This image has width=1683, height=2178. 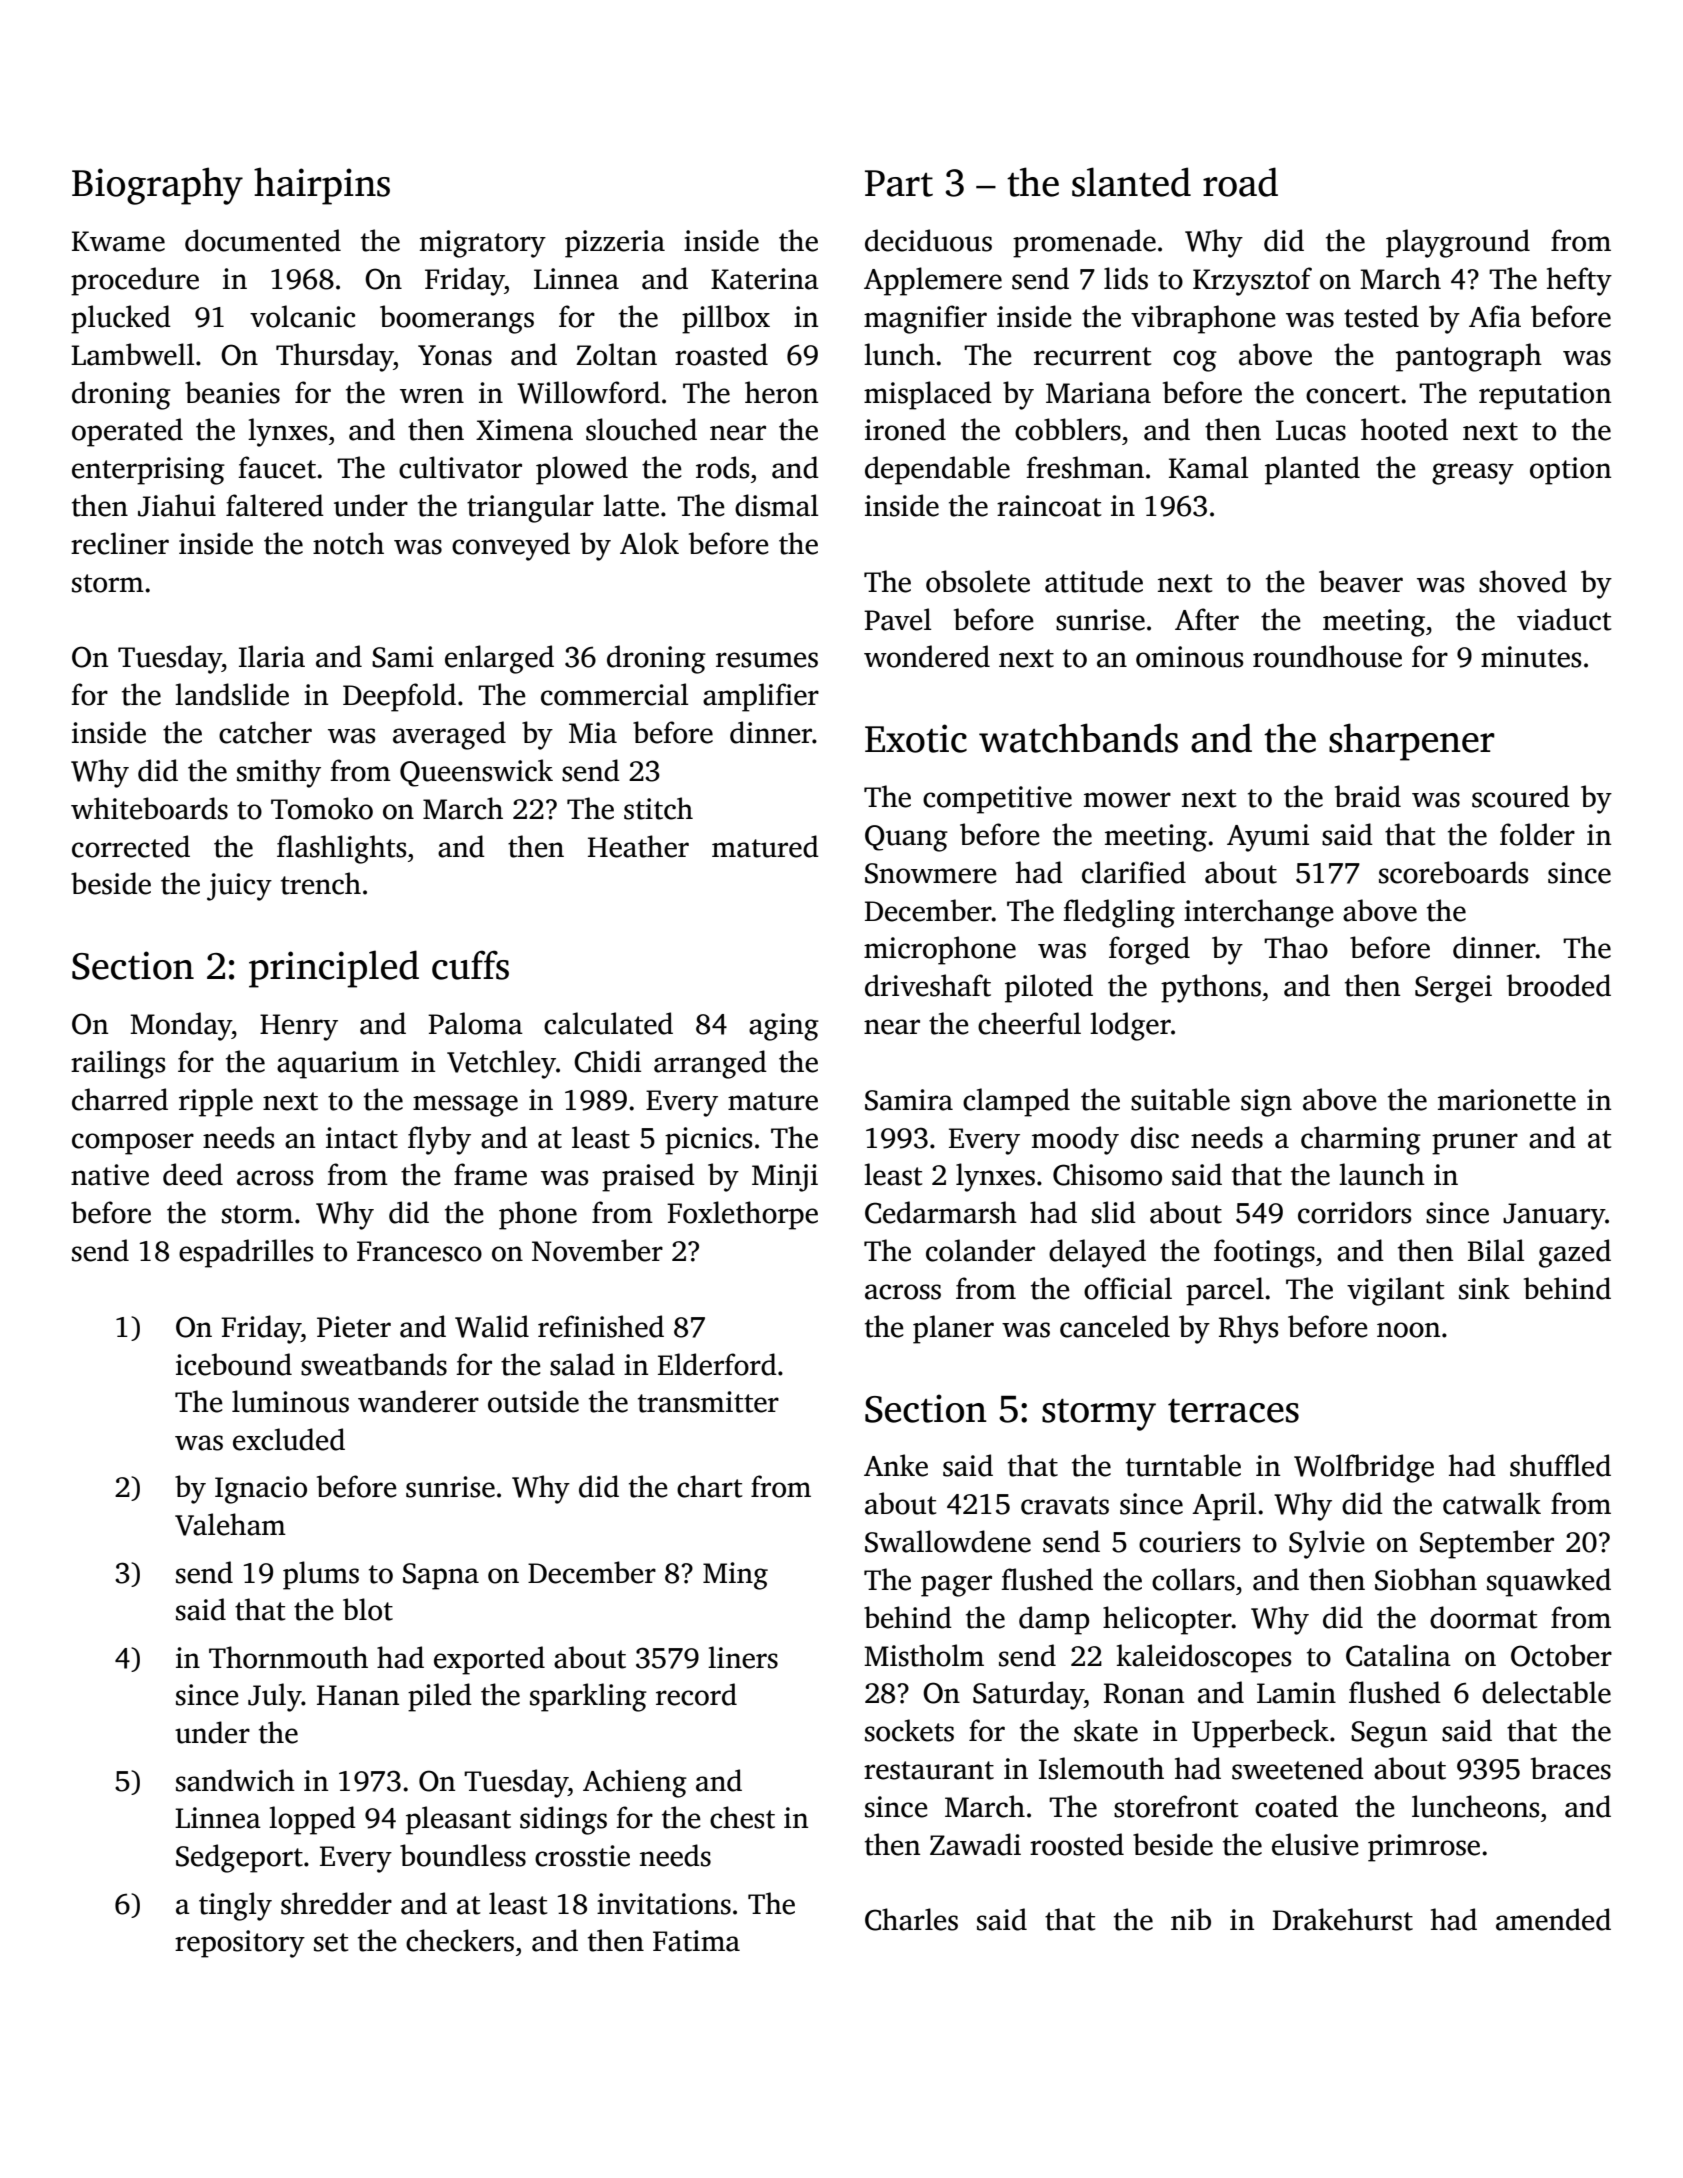 I want to click on enlarged, so click(x=499, y=659).
